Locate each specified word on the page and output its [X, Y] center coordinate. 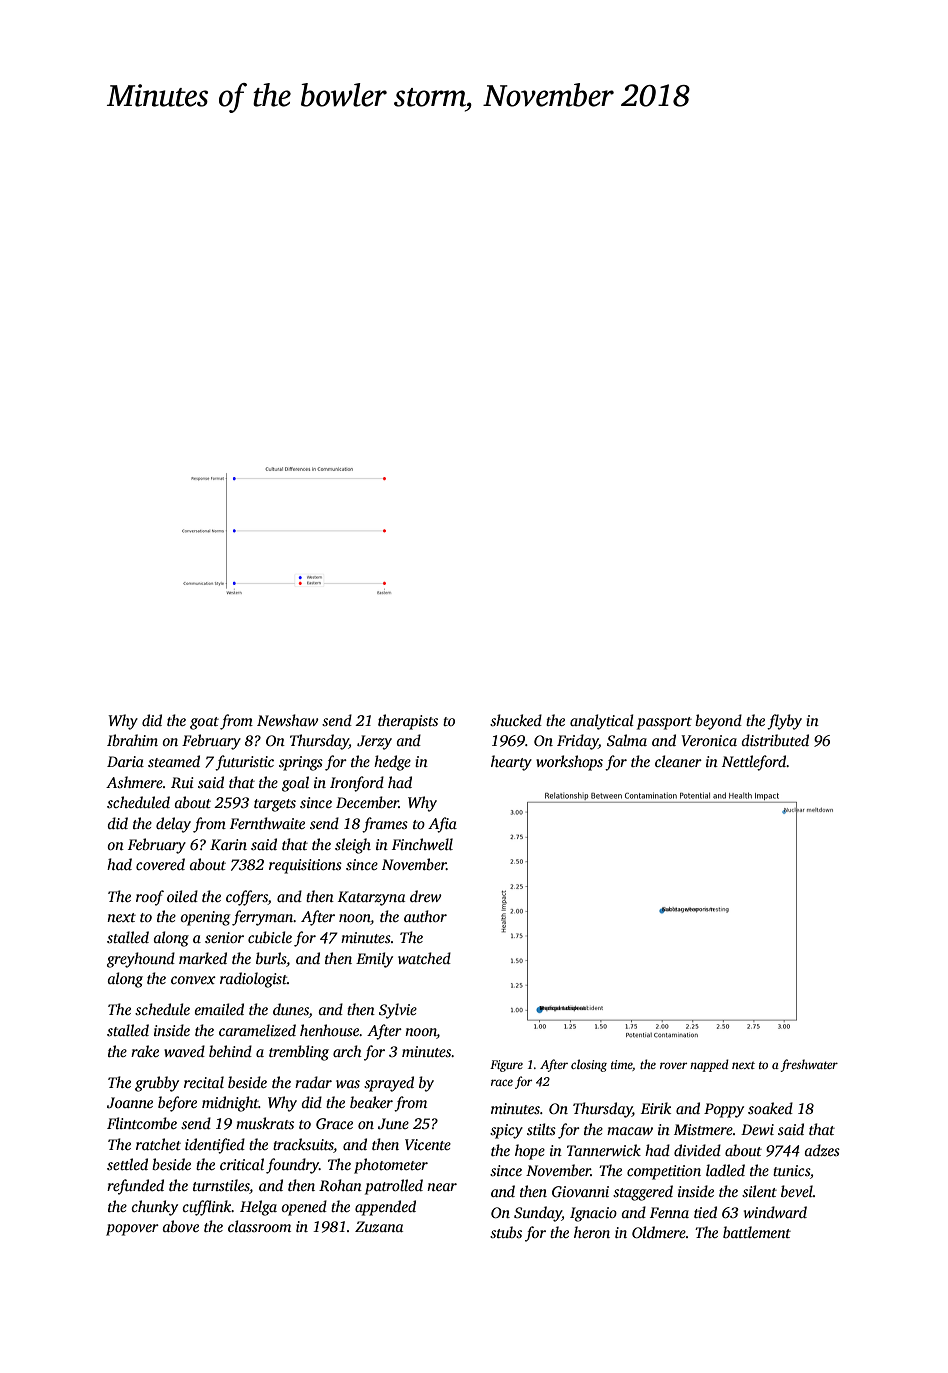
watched [424, 958]
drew [426, 896]
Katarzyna [371, 898]
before [177, 1104]
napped [709, 1065]
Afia [442, 825]
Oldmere [659, 1232]
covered [160, 864]
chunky [154, 1208]
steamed [174, 761]
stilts [541, 1129]
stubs [506, 1232]
